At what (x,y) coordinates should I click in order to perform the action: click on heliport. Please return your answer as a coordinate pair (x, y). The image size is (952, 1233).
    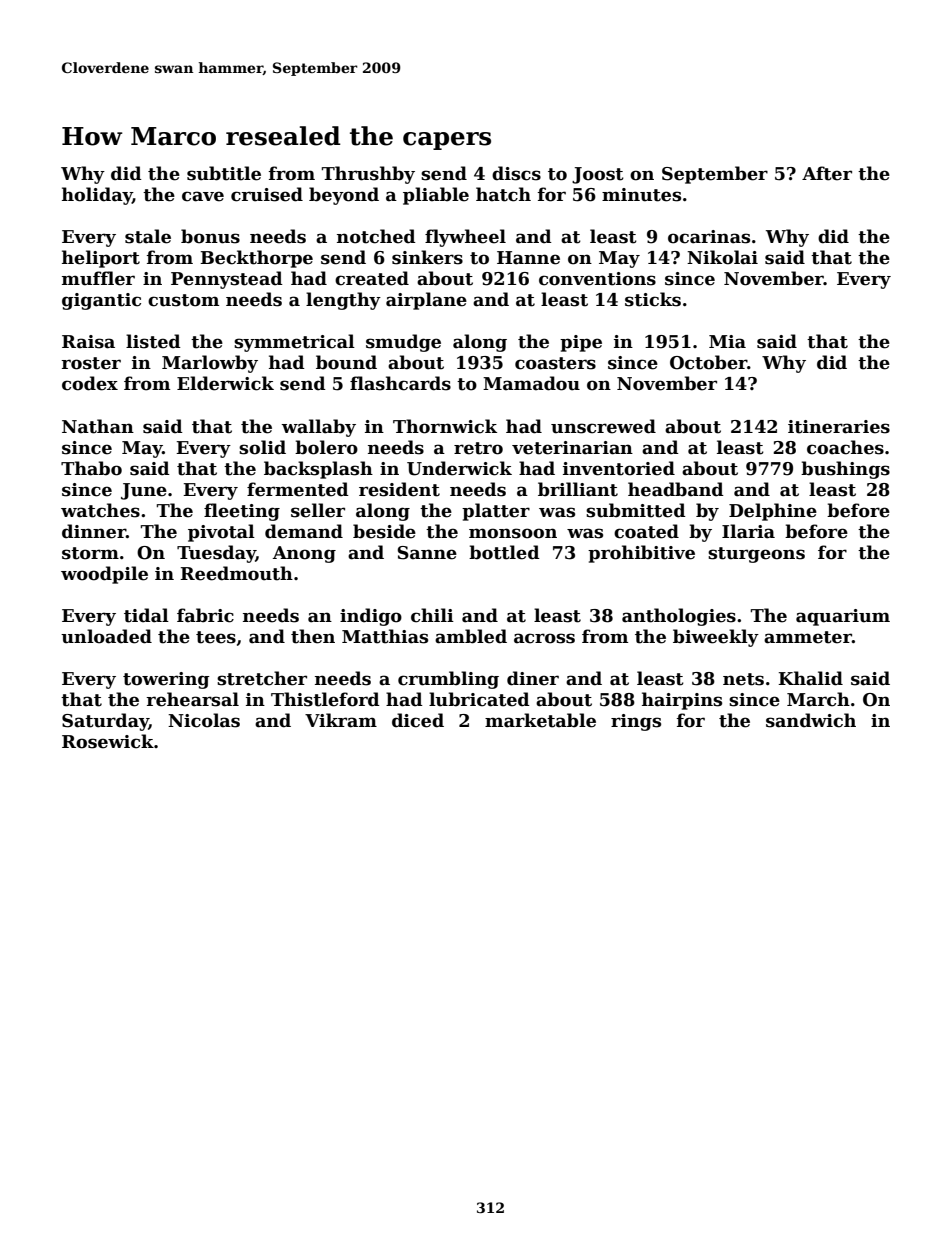
    Looking at the image, I should click on (101, 259).
